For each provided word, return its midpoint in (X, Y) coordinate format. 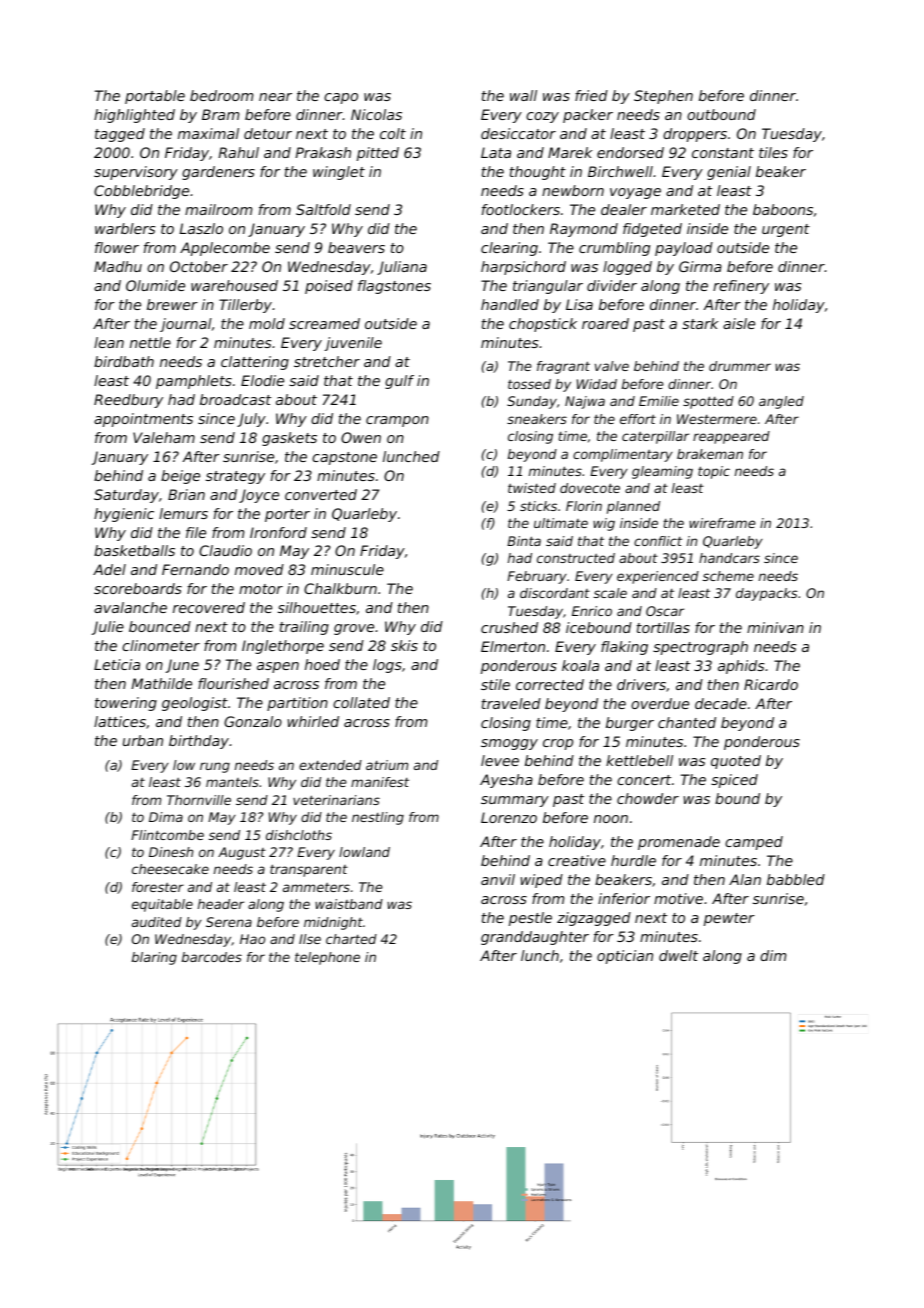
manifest (380, 782)
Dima (166, 817)
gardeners (218, 173)
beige (180, 477)
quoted (736, 762)
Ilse (310, 939)
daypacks (766, 594)
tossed (529, 384)
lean (109, 342)
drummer (740, 366)
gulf (399, 382)
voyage (635, 193)
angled (781, 402)
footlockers (521, 209)
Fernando (195, 569)
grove (354, 629)
